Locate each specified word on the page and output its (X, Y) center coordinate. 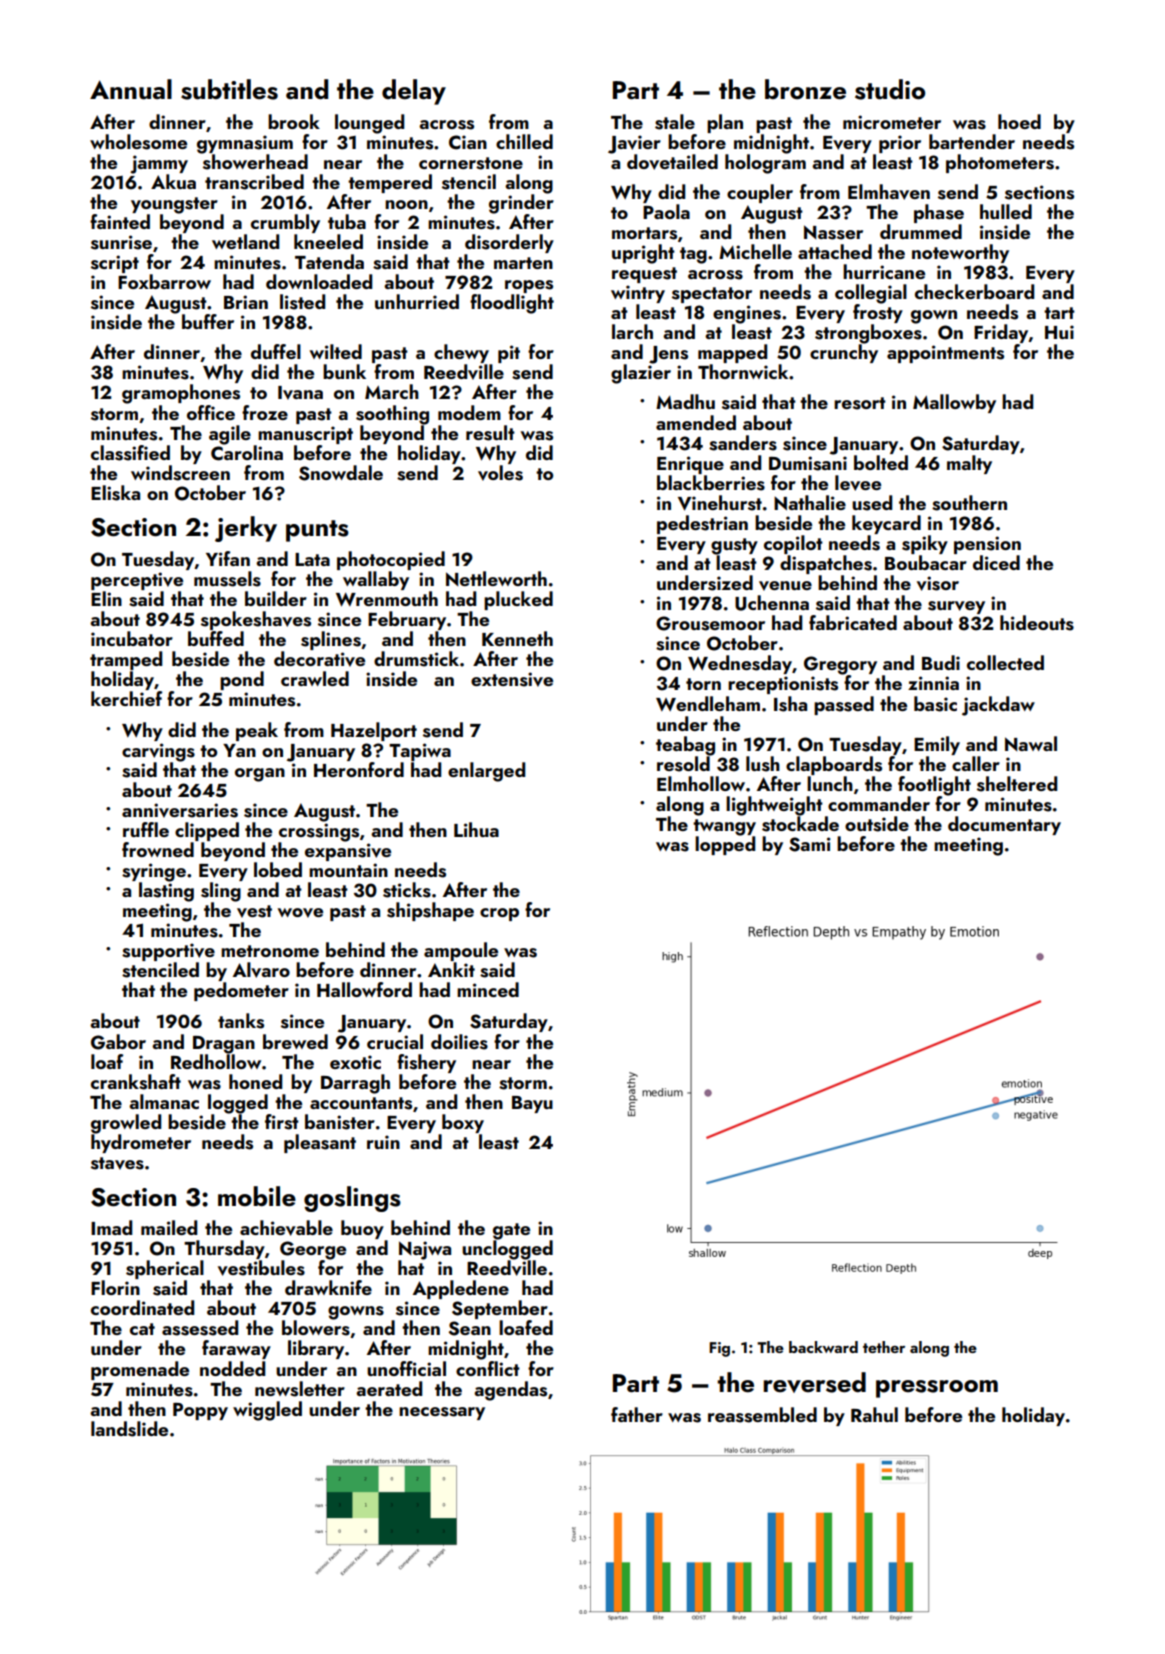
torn (703, 684)
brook (294, 121)
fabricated (853, 622)
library (316, 1349)
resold (683, 764)
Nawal (1031, 743)
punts (317, 531)
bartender (972, 141)
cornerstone (471, 163)
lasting (166, 892)
